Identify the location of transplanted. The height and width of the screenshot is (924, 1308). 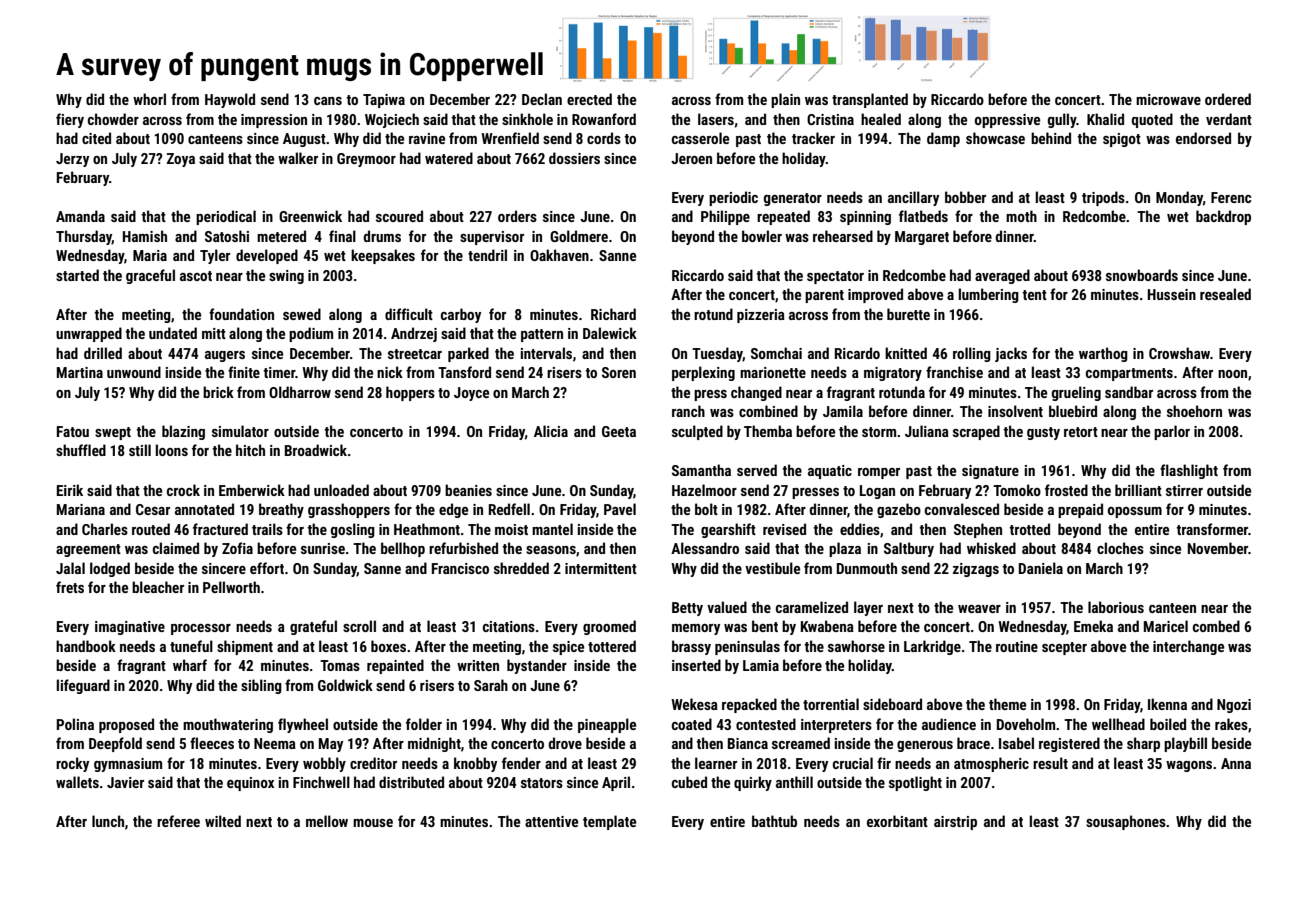
(870, 100).
